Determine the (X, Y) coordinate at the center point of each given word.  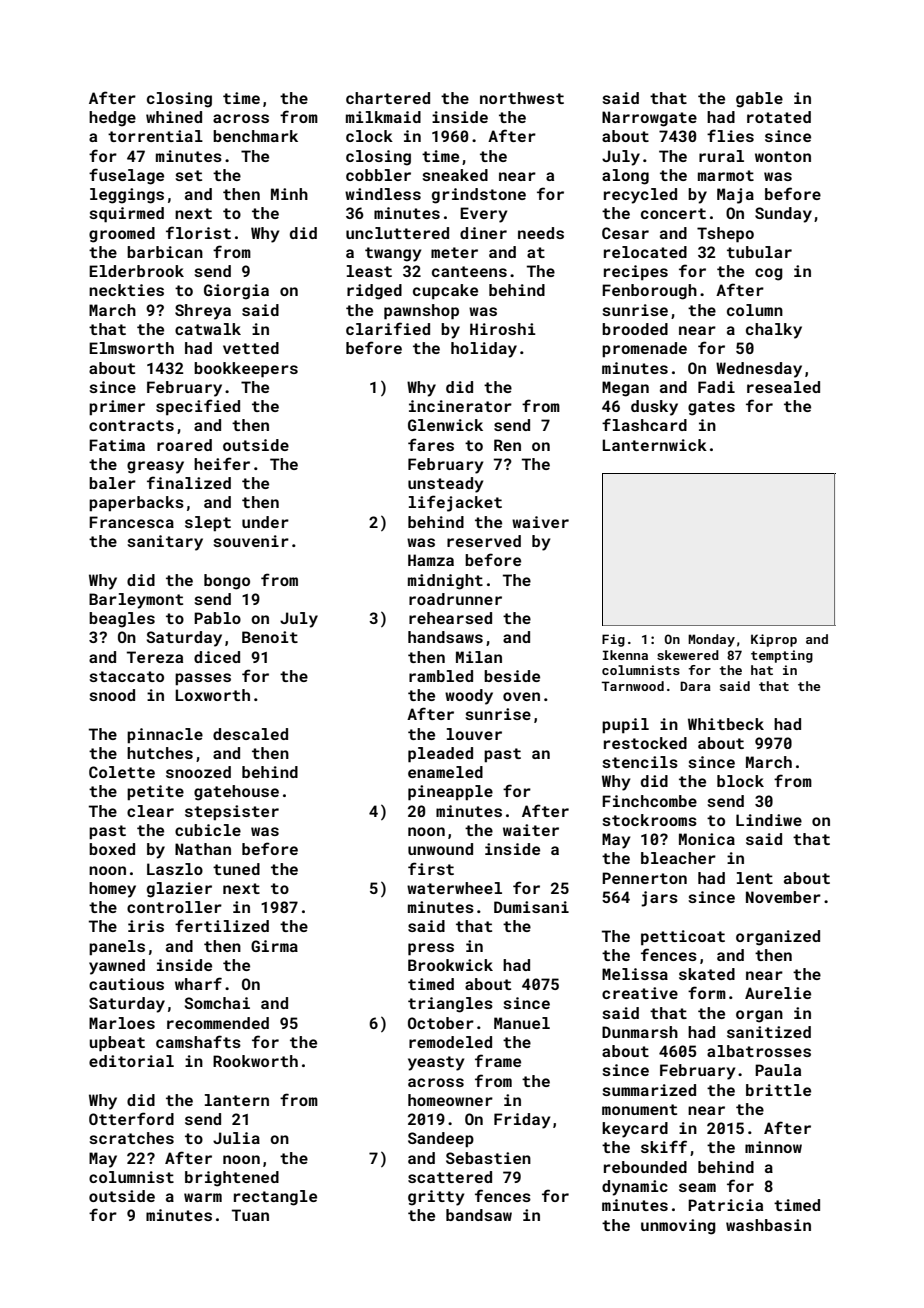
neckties (126, 290)
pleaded (440, 755)
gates (711, 408)
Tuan (250, 1215)
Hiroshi (503, 329)
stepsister (232, 812)
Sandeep (441, 1139)
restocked (645, 743)
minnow (773, 1147)
